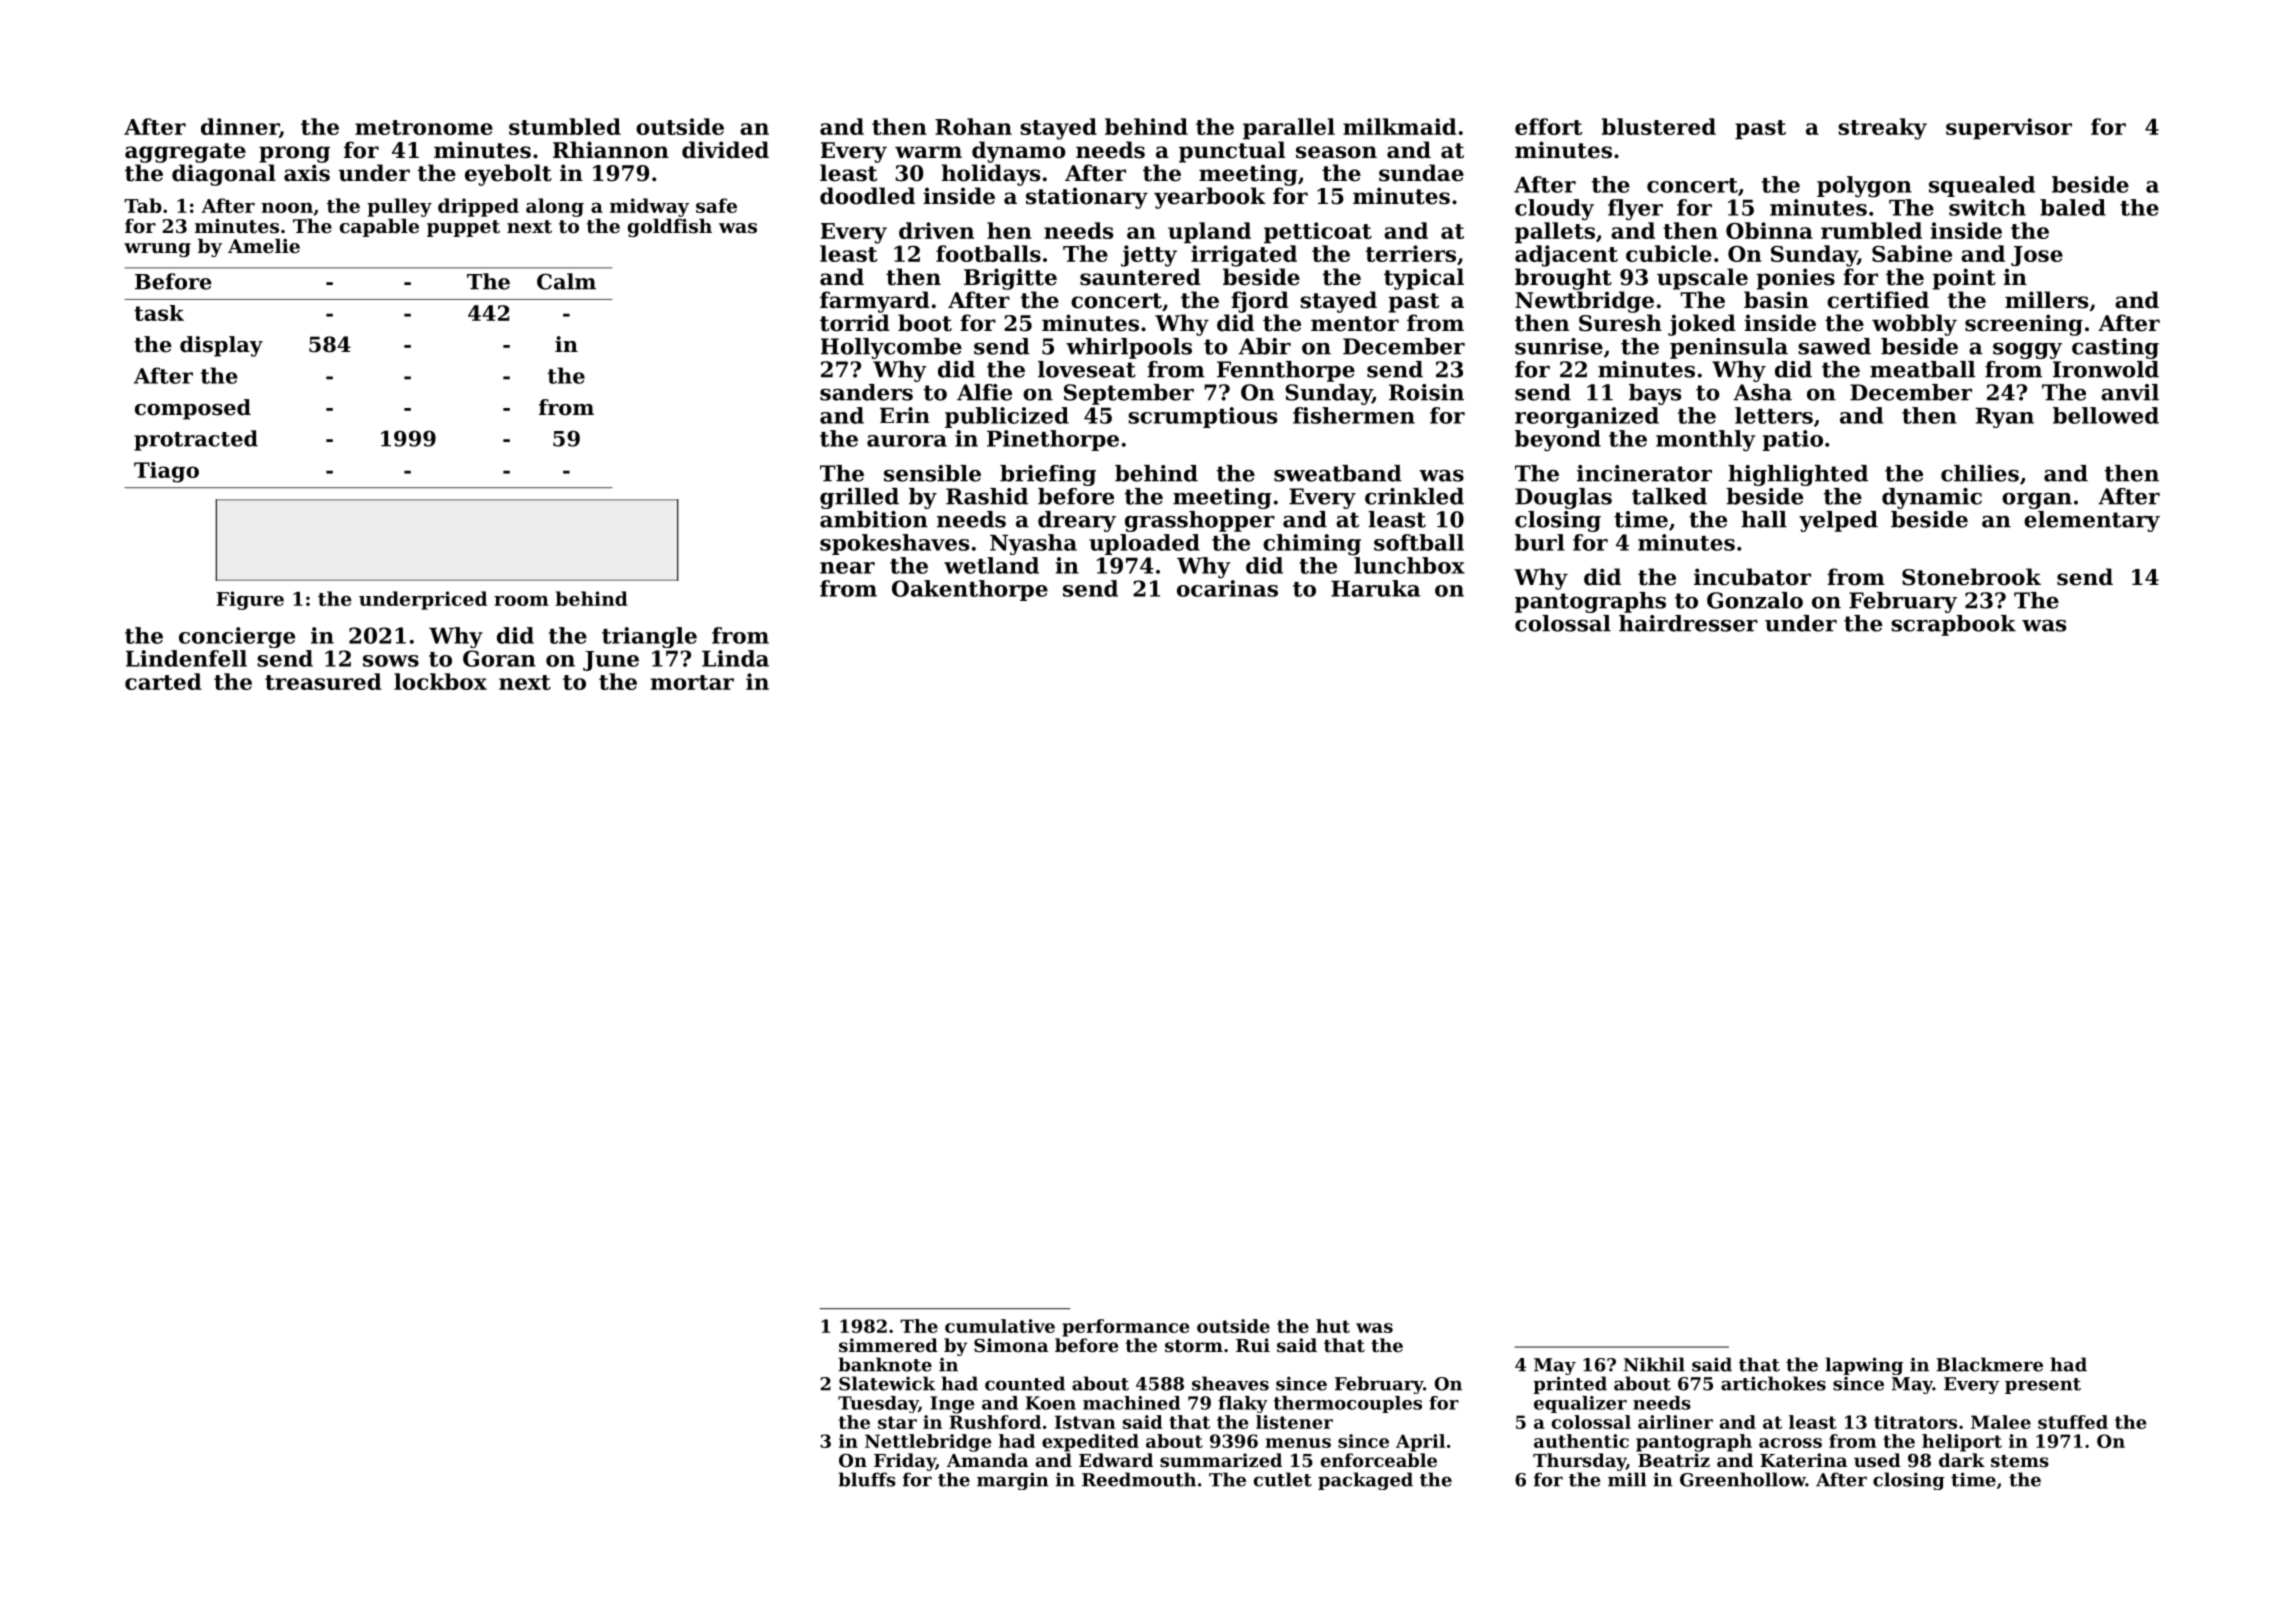 This document has height=1615, width=2284. I want to click on Greenhollow, so click(1743, 1479).
